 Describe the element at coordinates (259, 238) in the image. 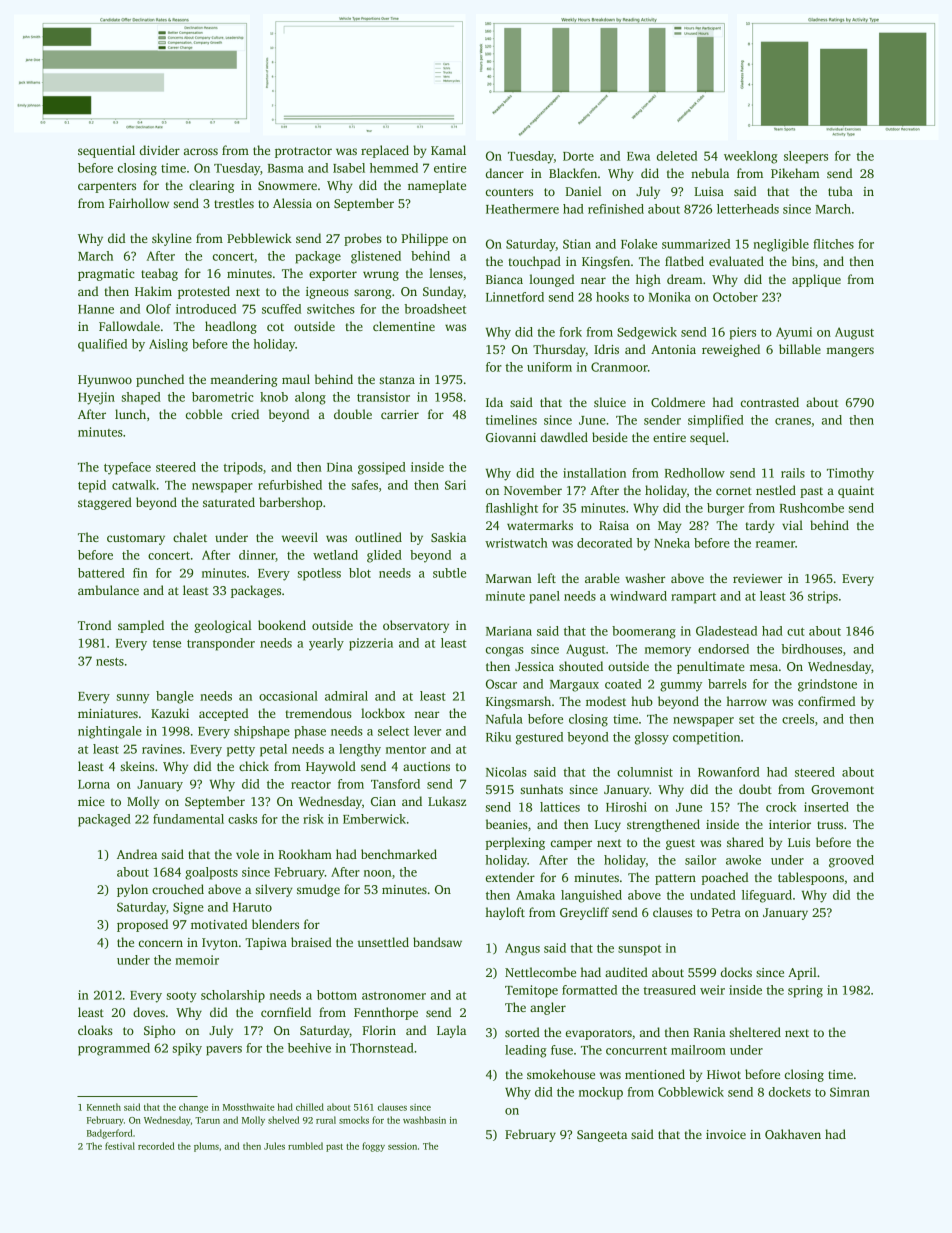

I see `Pebblewick` at that location.
